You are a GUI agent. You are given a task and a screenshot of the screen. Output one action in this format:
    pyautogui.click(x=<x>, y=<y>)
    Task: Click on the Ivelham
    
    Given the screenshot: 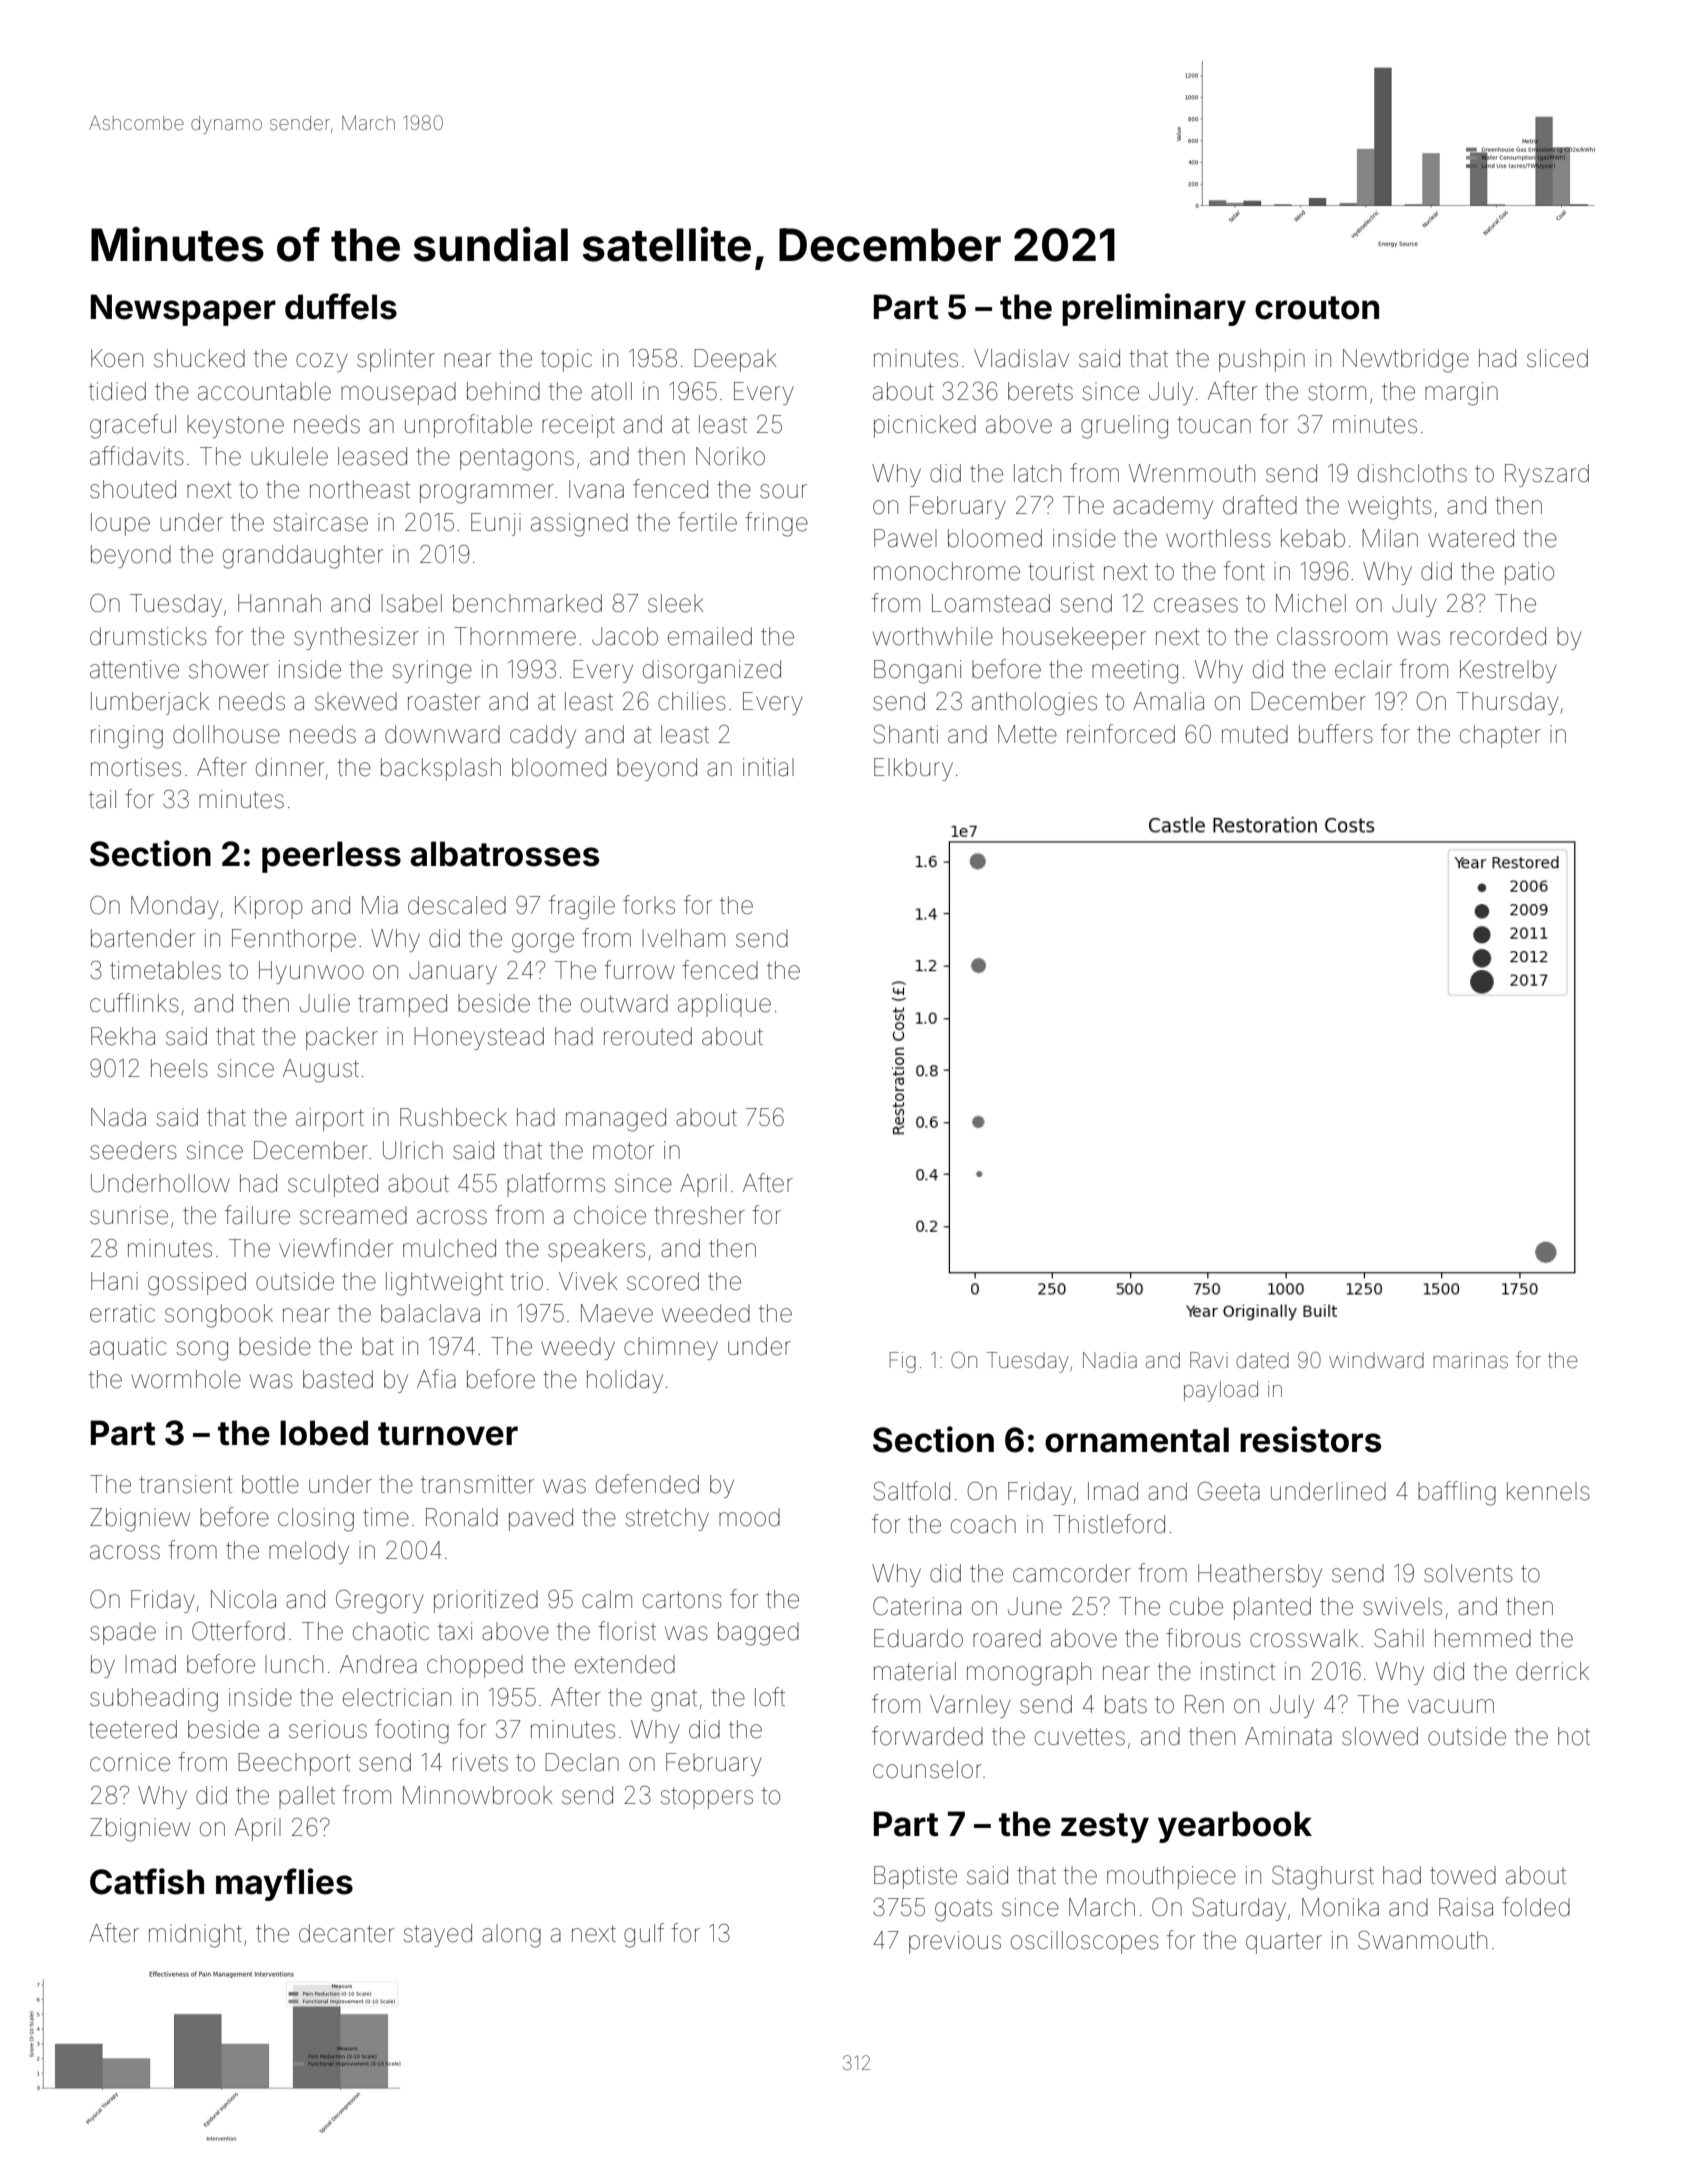 What is the action you would take?
    pyautogui.click(x=683, y=938)
